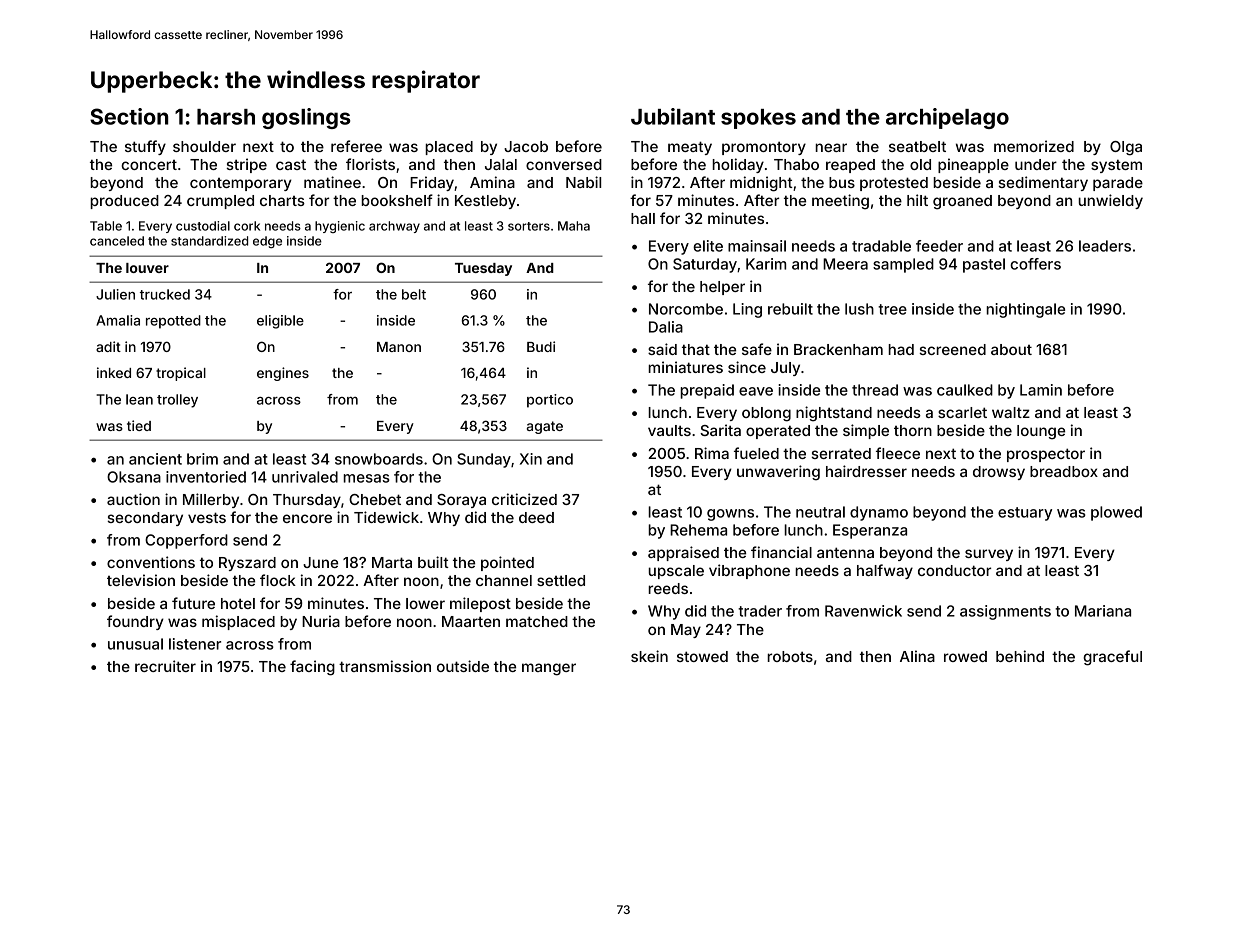  I want to click on thread, so click(875, 390).
